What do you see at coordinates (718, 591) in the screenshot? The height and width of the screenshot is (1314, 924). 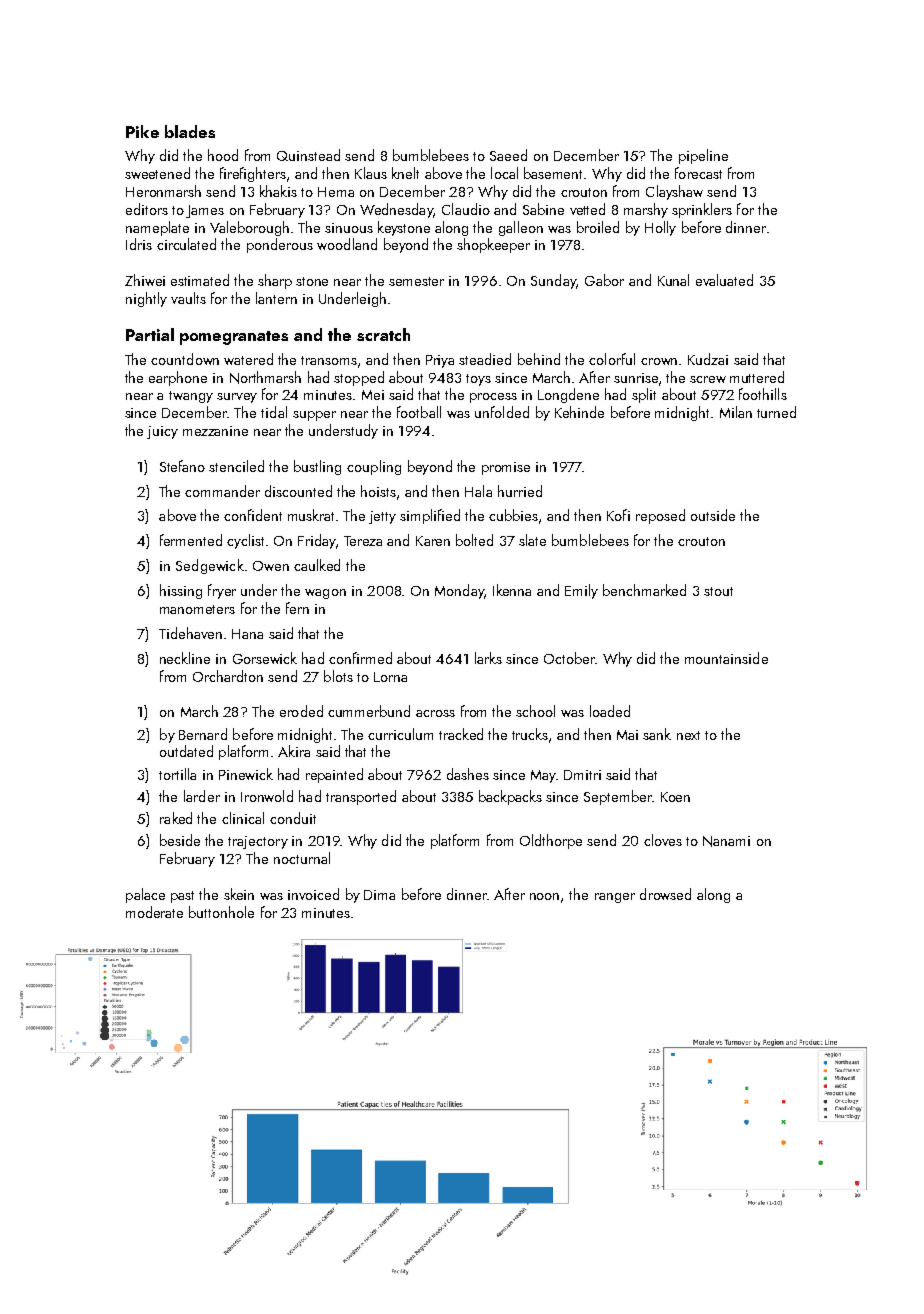 I see `stout` at bounding box center [718, 591].
